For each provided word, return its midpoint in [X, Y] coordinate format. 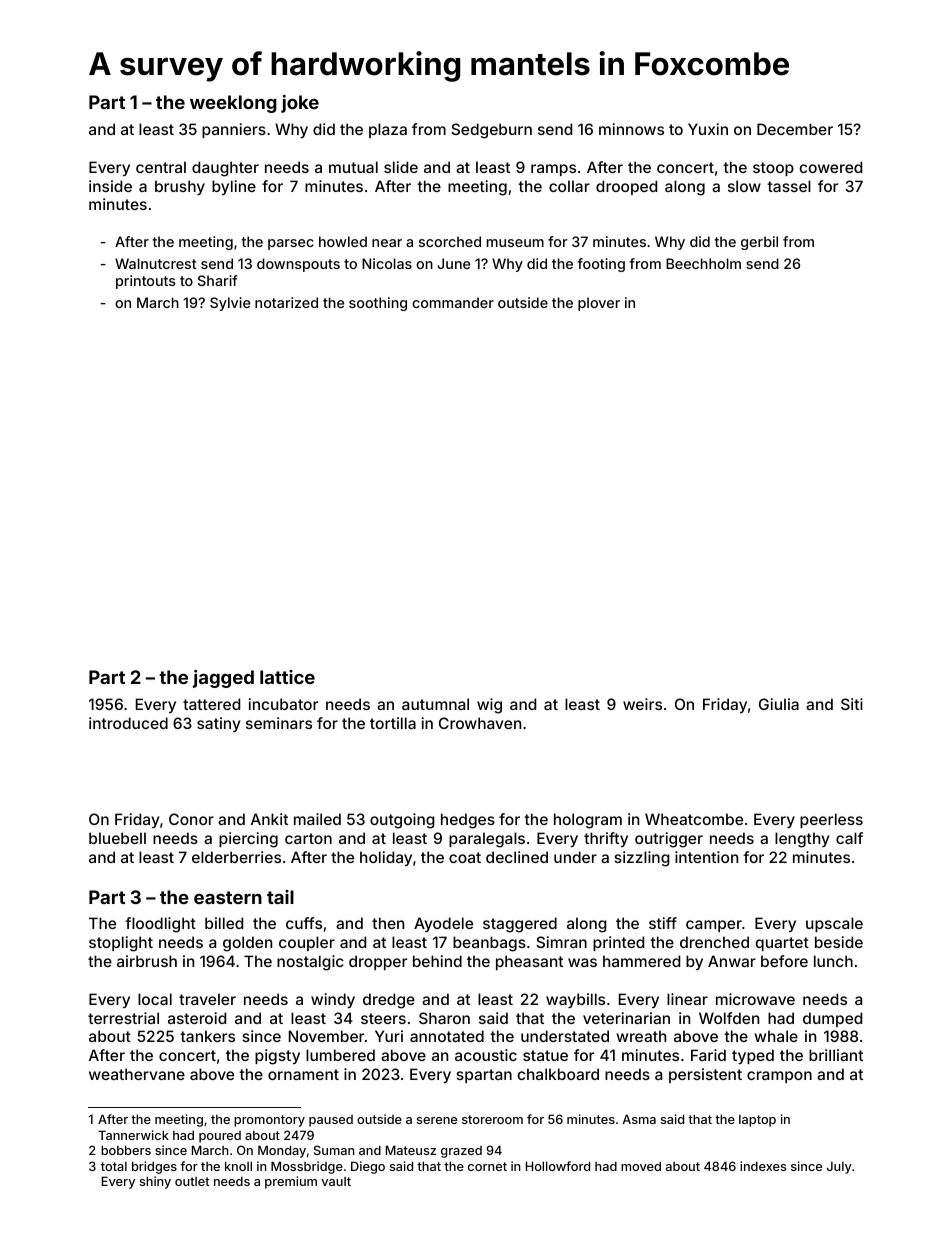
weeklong [233, 104]
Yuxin [708, 129]
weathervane [137, 1074]
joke [300, 104]
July [839, 1168]
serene [437, 1120]
